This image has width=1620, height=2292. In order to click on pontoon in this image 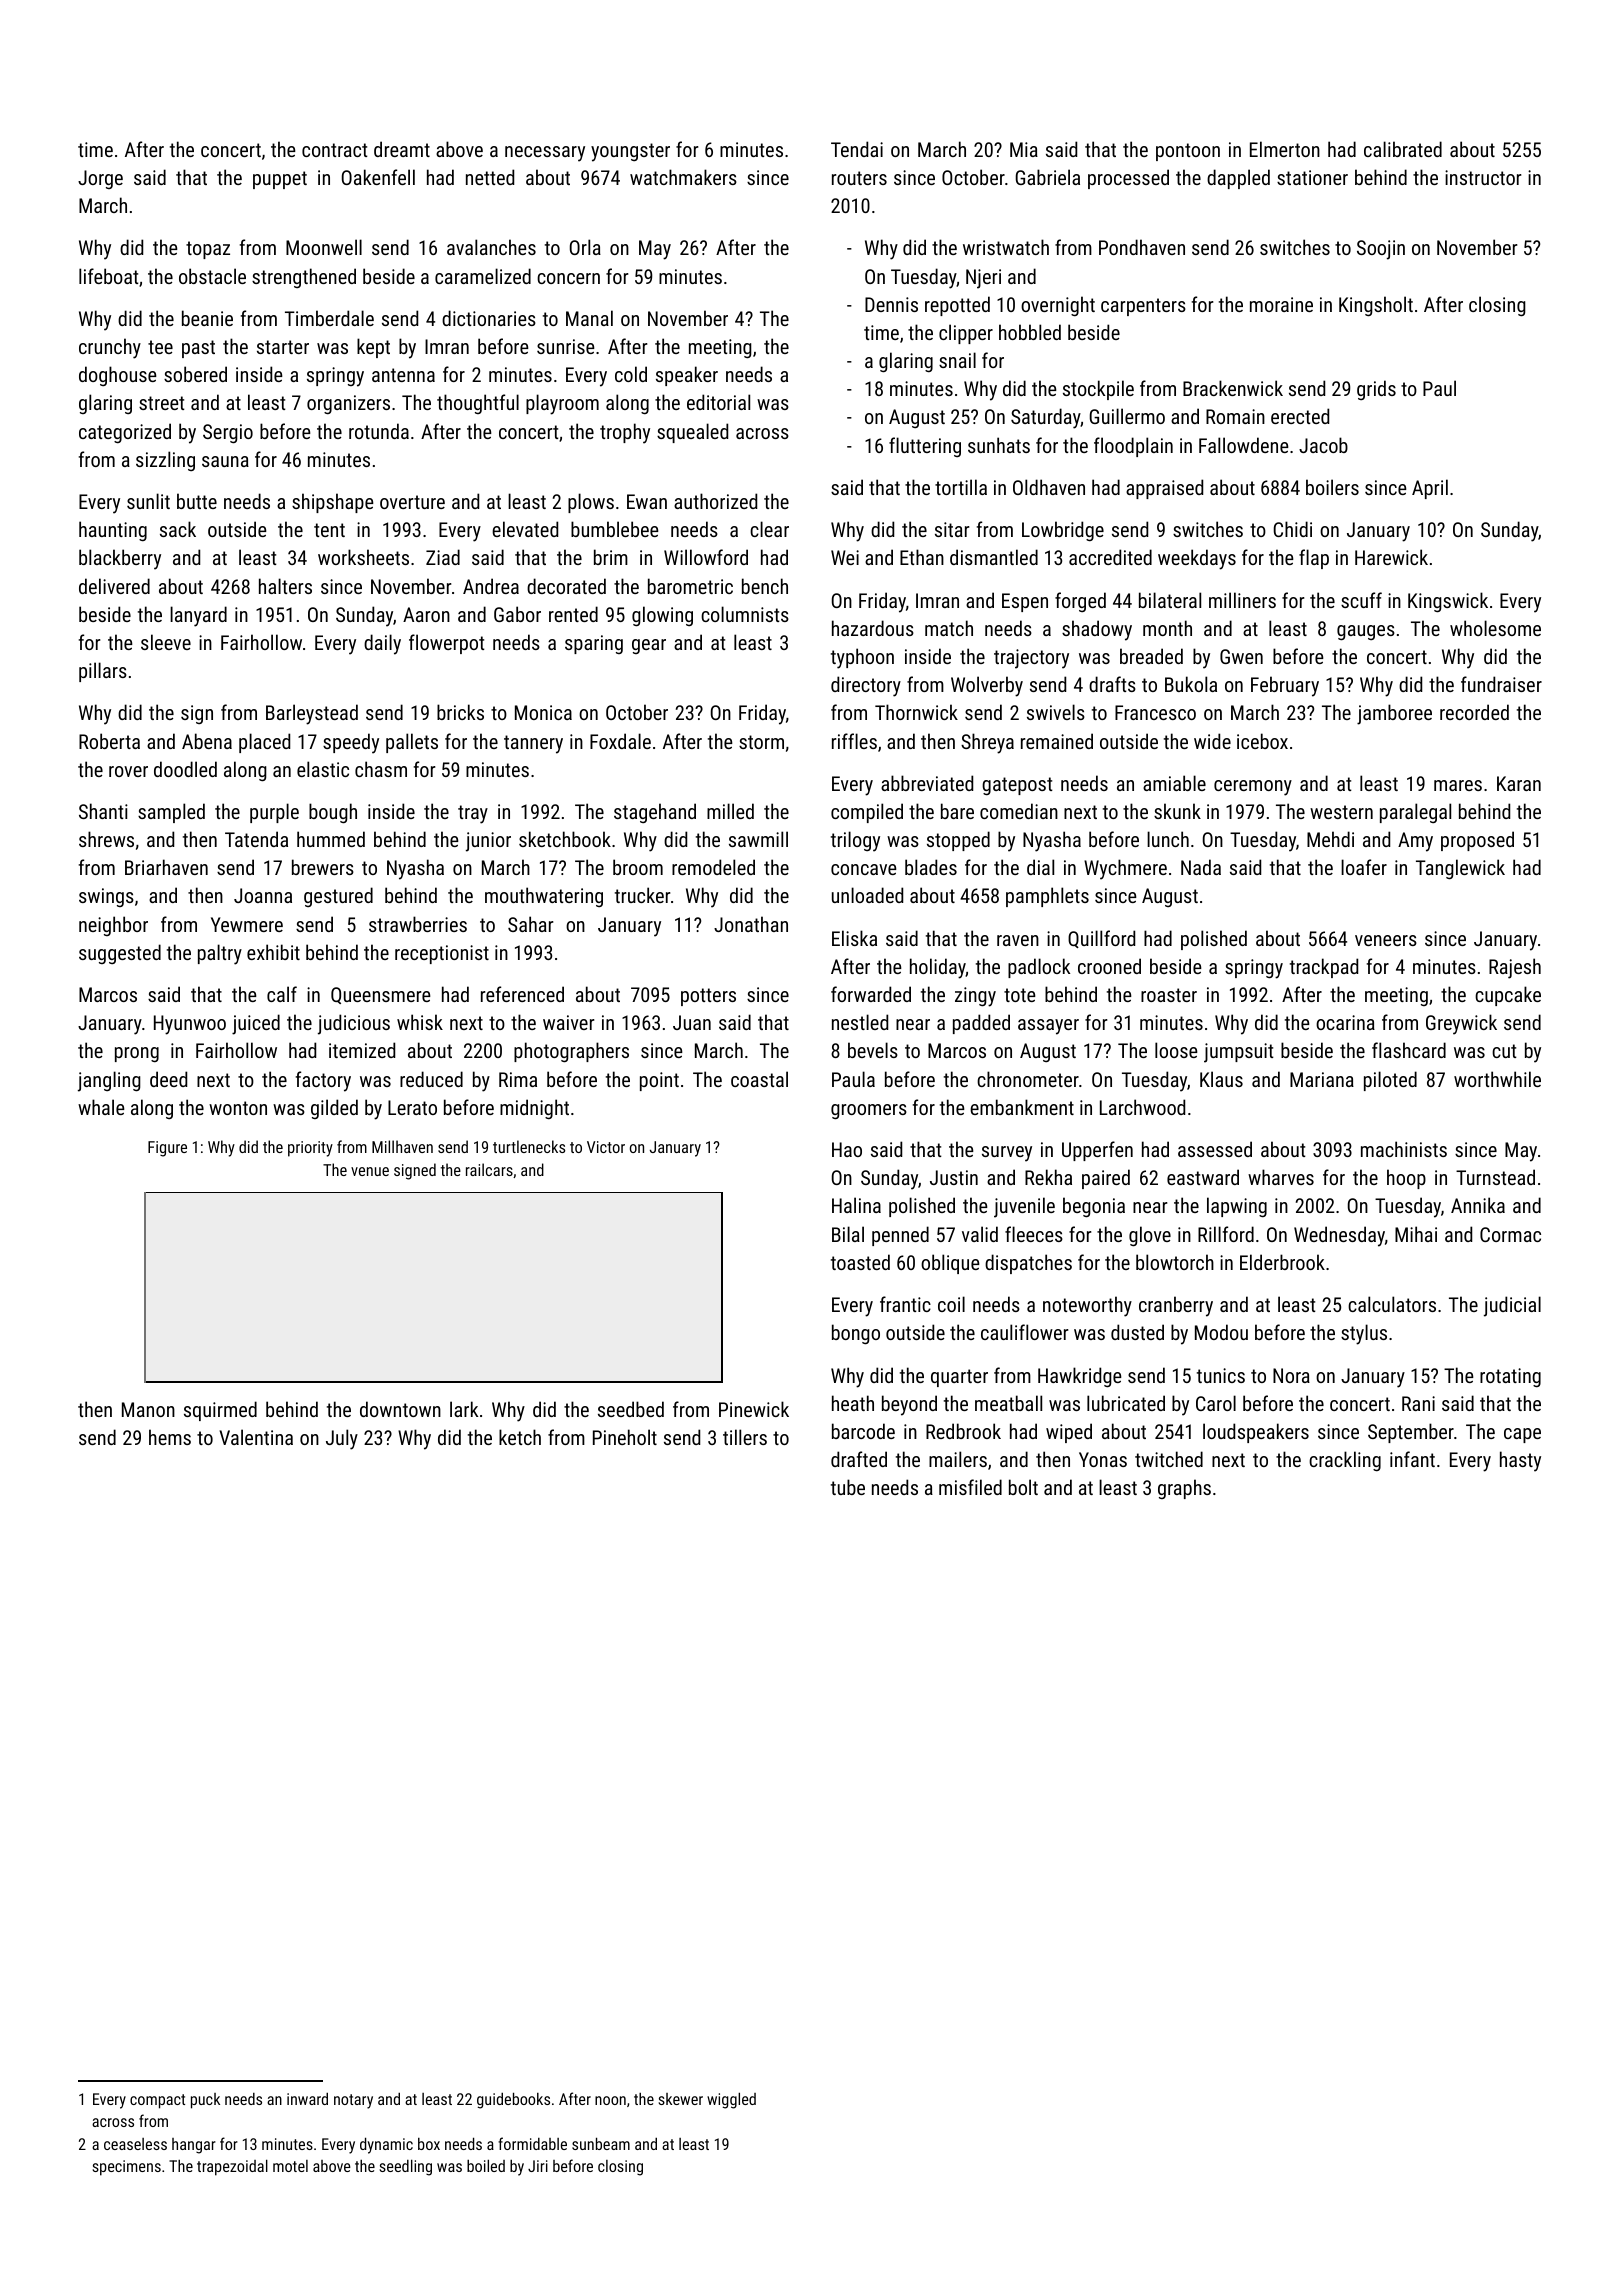, I will do `click(1188, 152)`.
